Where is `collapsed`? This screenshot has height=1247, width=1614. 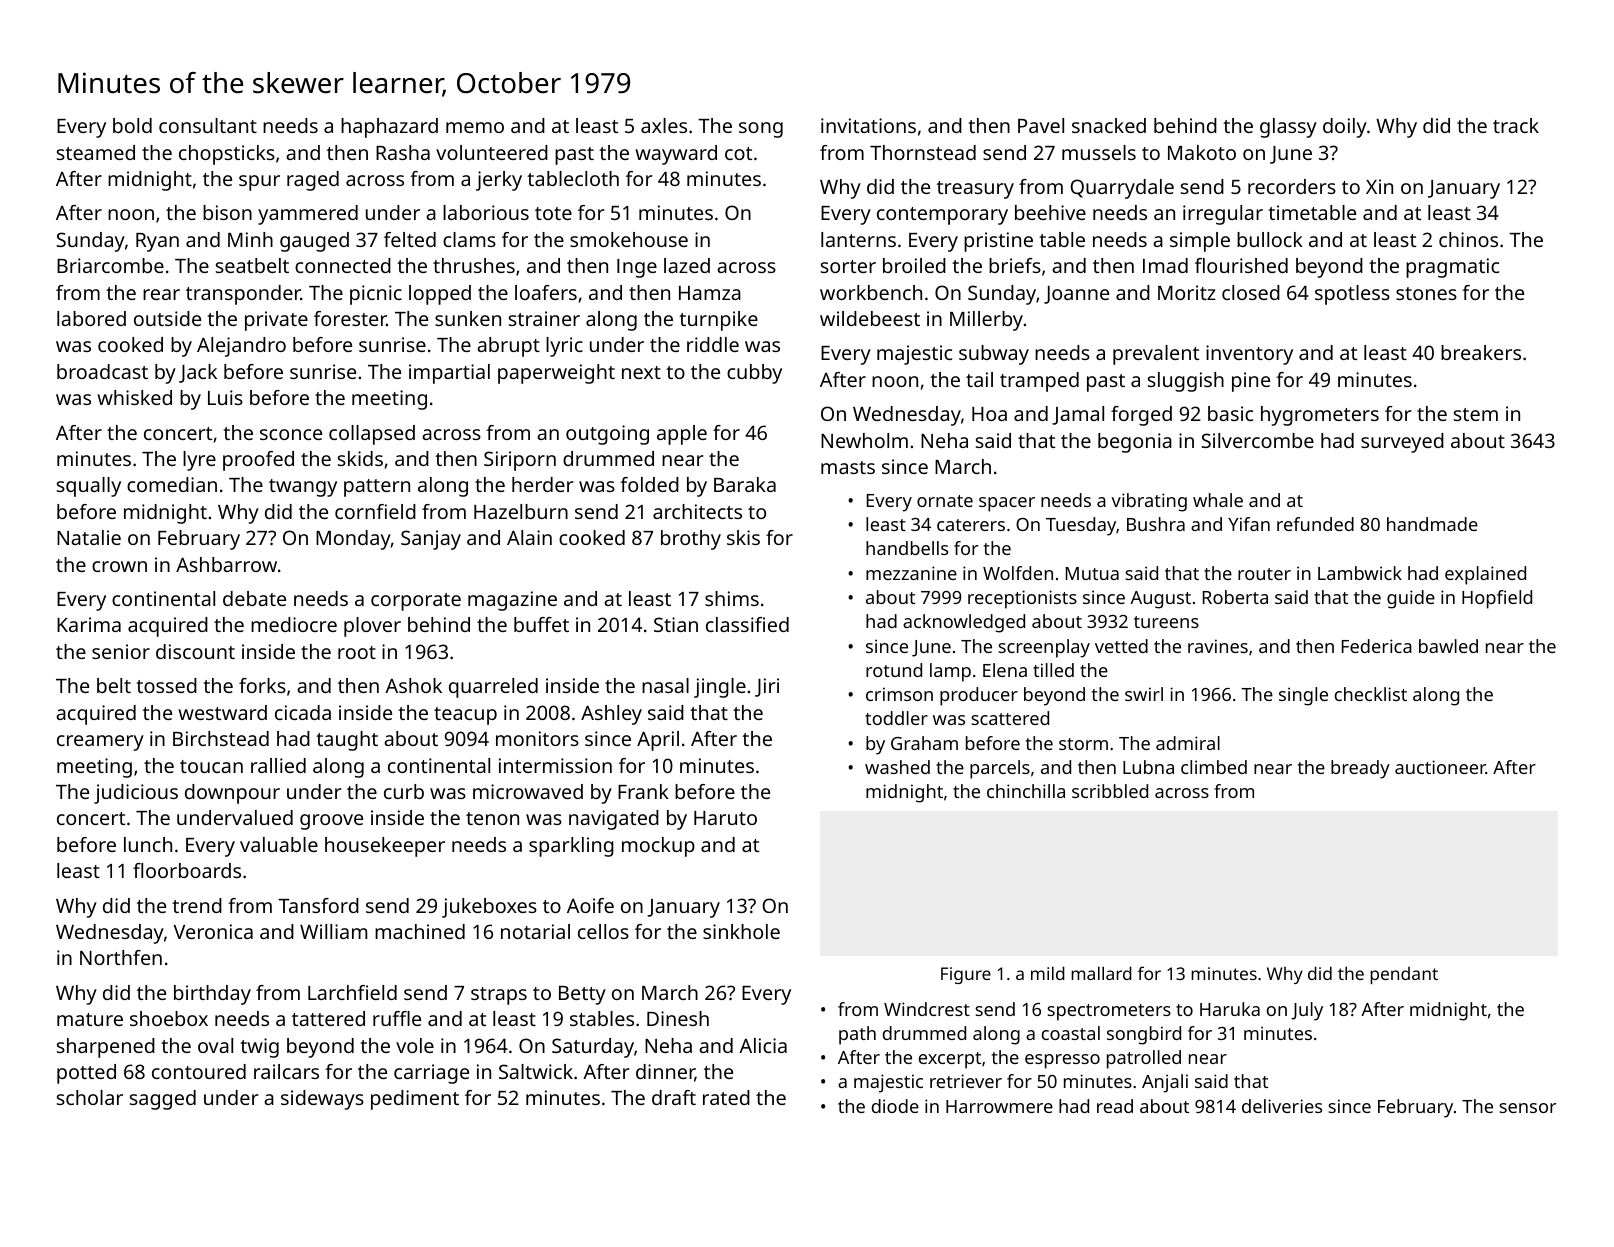
collapsed is located at coordinates (372, 435).
